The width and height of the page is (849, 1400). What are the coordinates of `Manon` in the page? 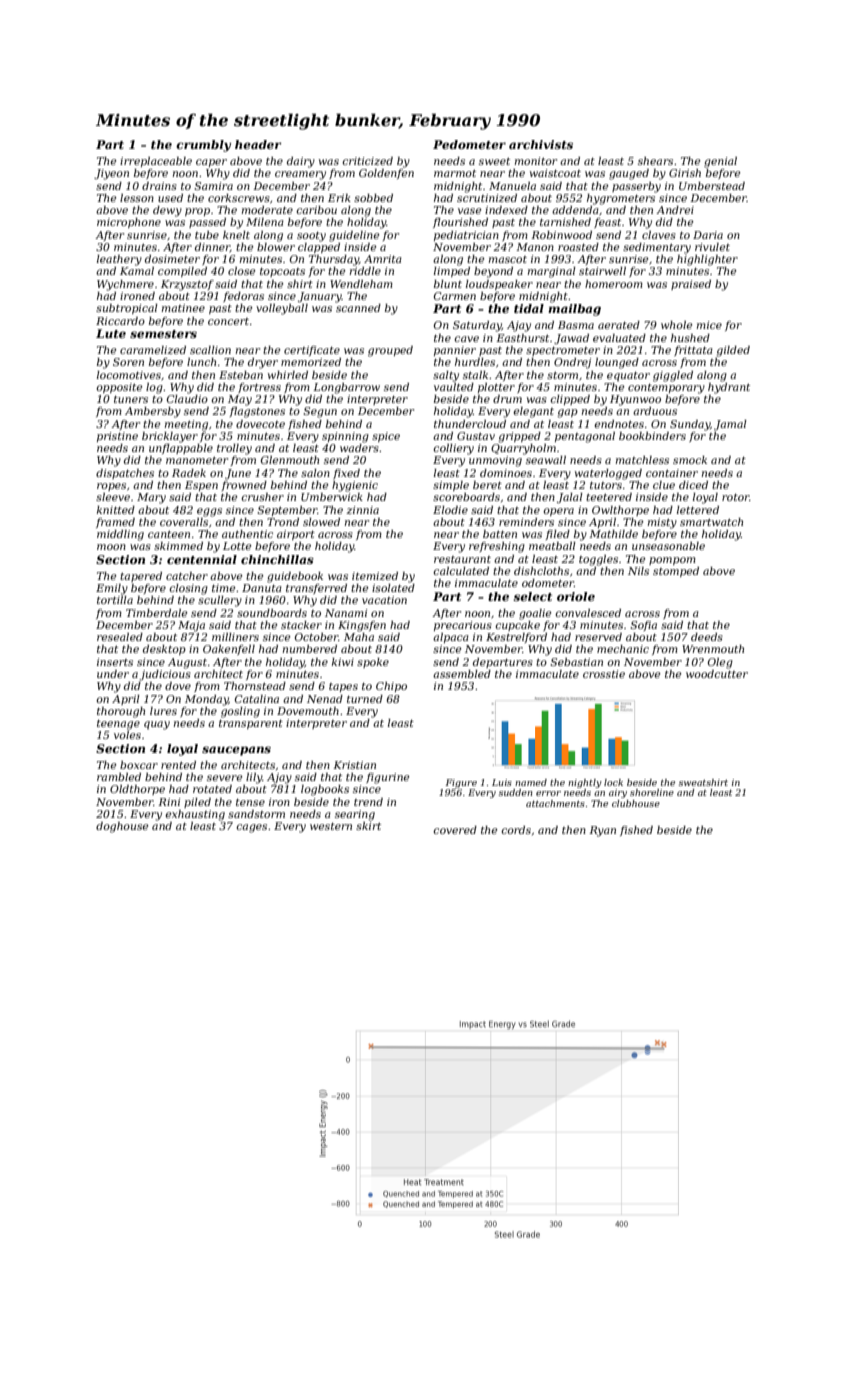 It's located at (535, 247).
